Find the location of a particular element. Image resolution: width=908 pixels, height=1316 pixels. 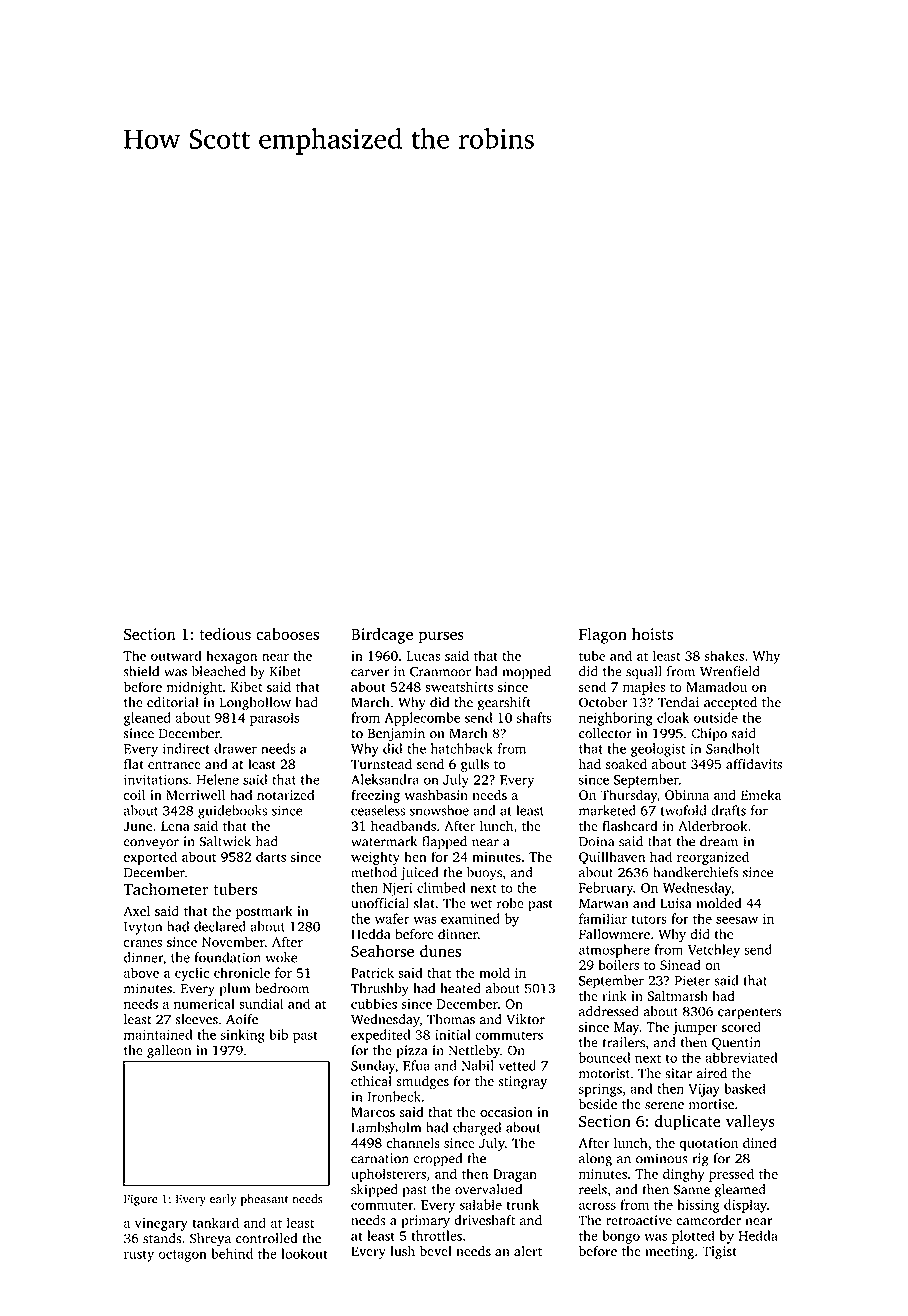

twofold is located at coordinates (684, 810).
